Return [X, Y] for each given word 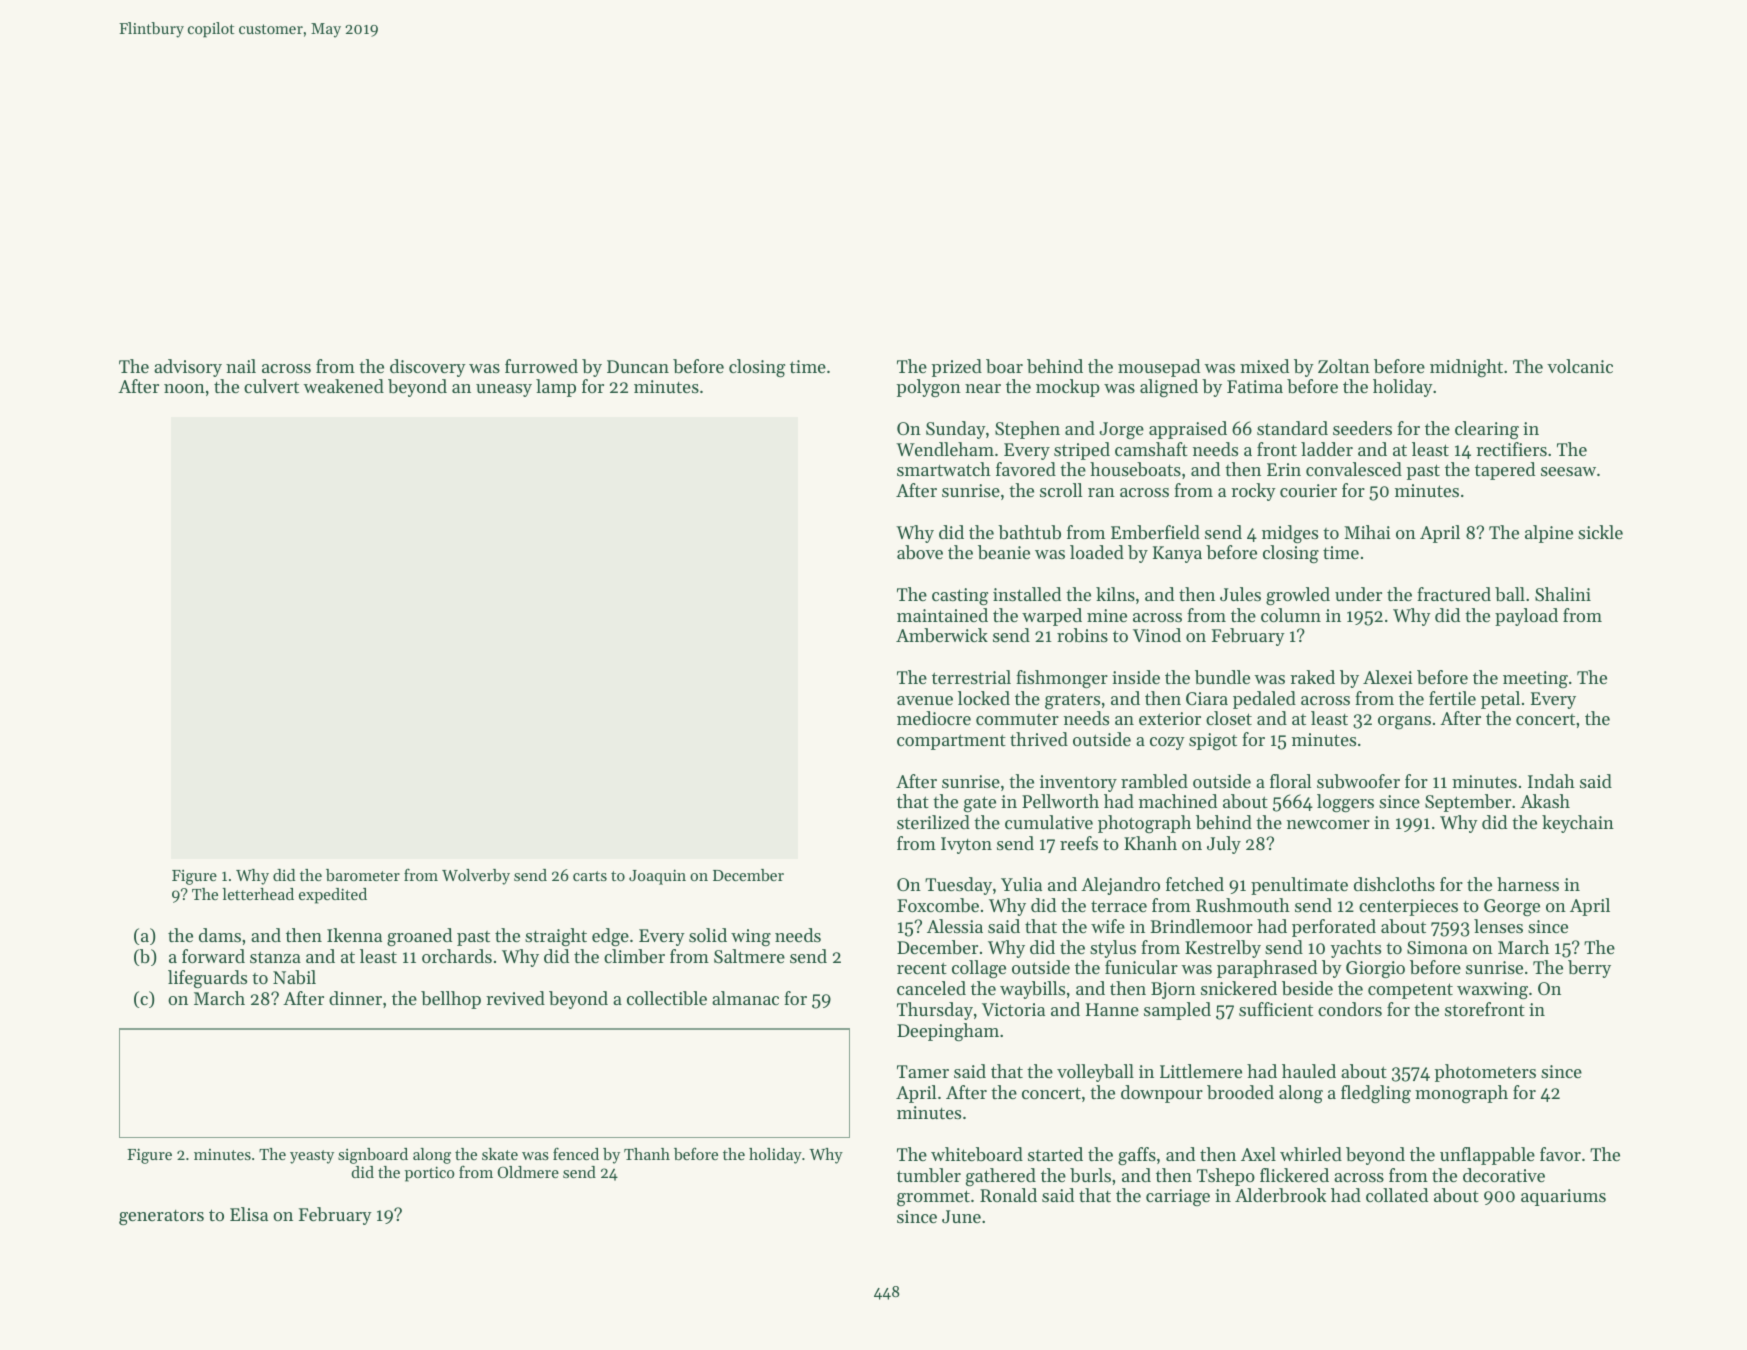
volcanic [1580, 366]
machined [1178, 801]
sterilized [933, 822]
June [961, 1216]
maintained [942, 615]
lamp [556, 388]
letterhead [258, 894]
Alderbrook [1280, 1195]
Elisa [249, 1214]
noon [184, 388]
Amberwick [942, 635]
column [1291, 615]
